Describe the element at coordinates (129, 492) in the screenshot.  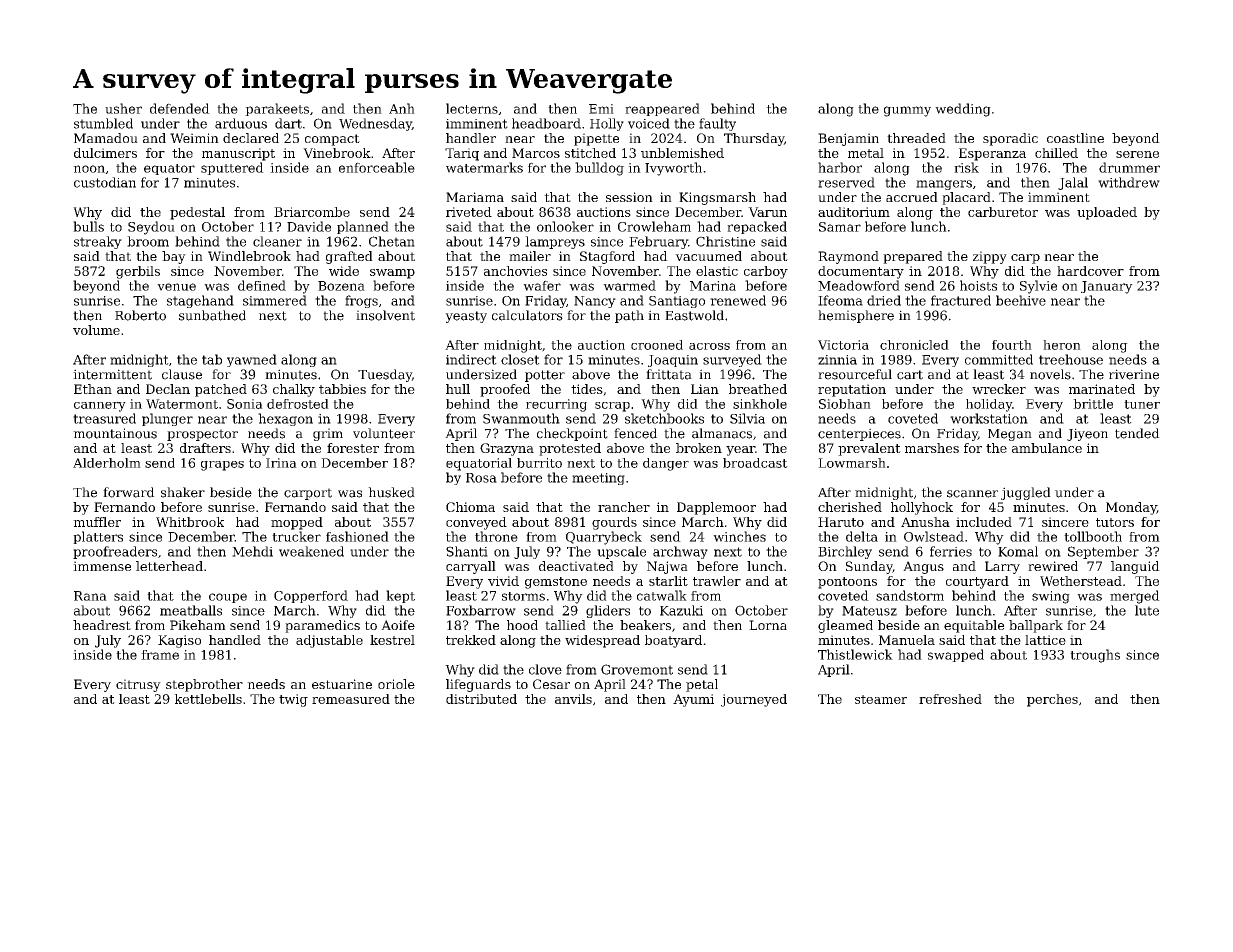
I see `forward` at that location.
